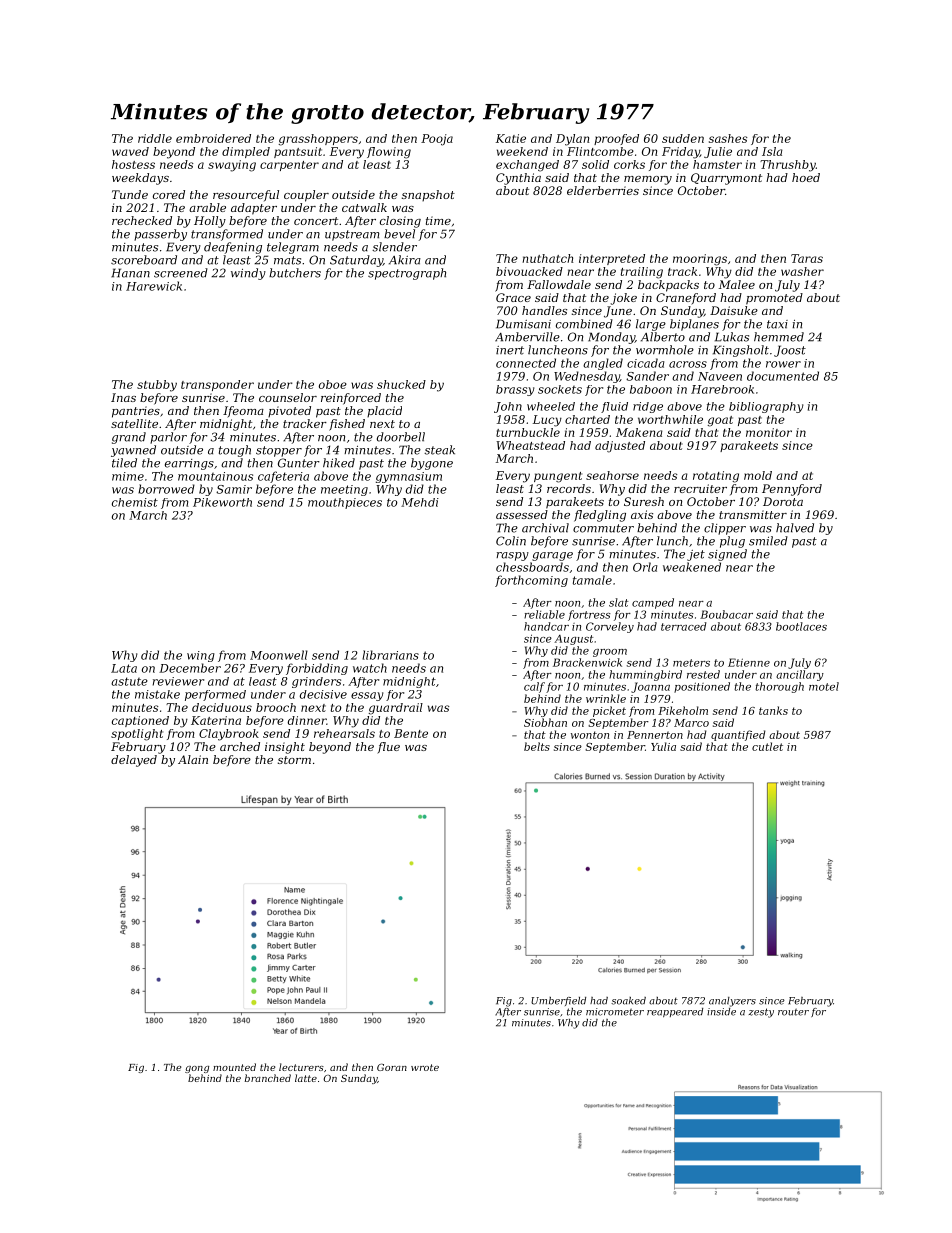 This page has height=1233, width=952. What do you see at coordinates (793, 1012) in the page?
I see `router` at bounding box center [793, 1012].
